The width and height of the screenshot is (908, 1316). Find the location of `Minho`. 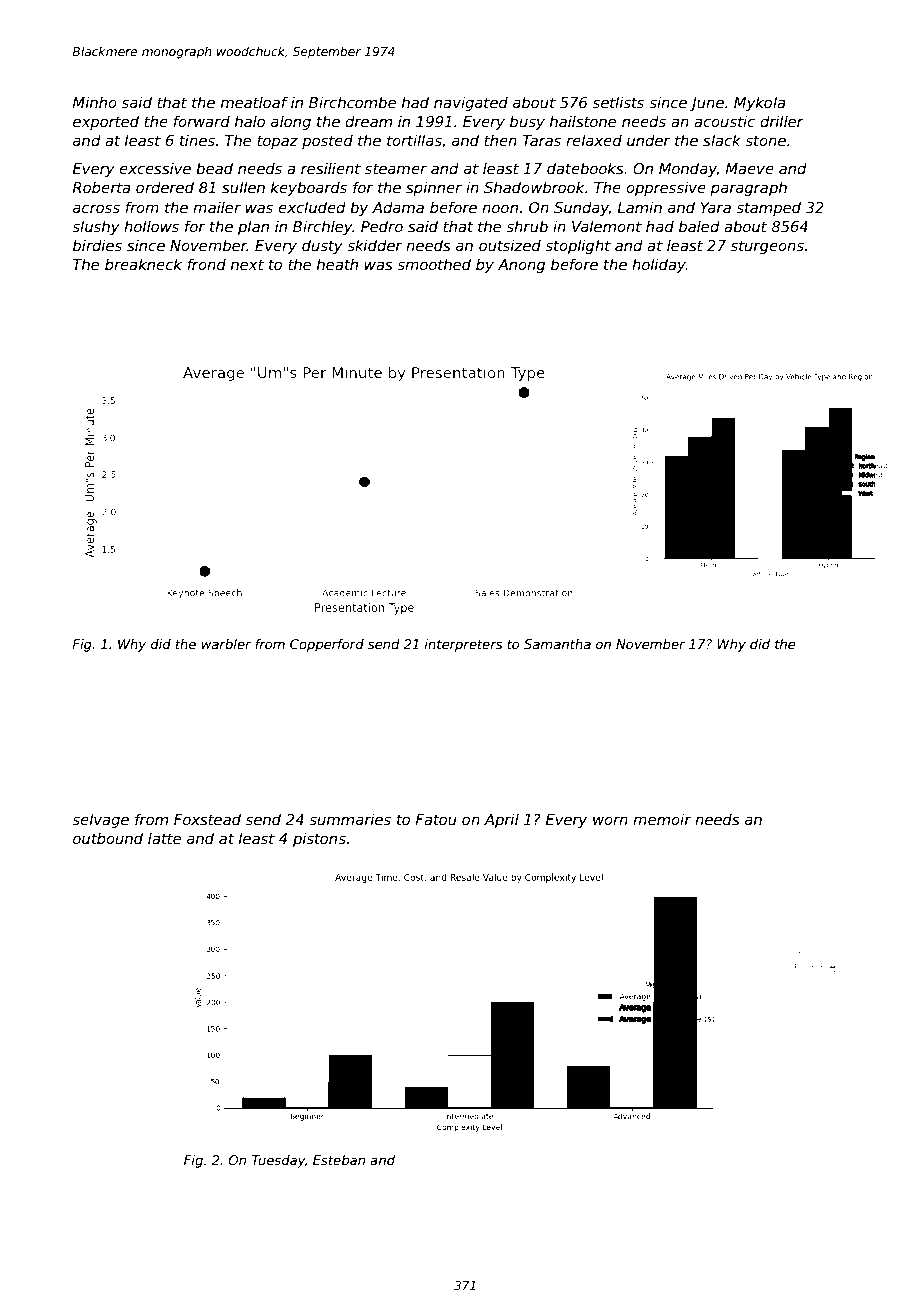

Minho is located at coordinates (94, 102).
